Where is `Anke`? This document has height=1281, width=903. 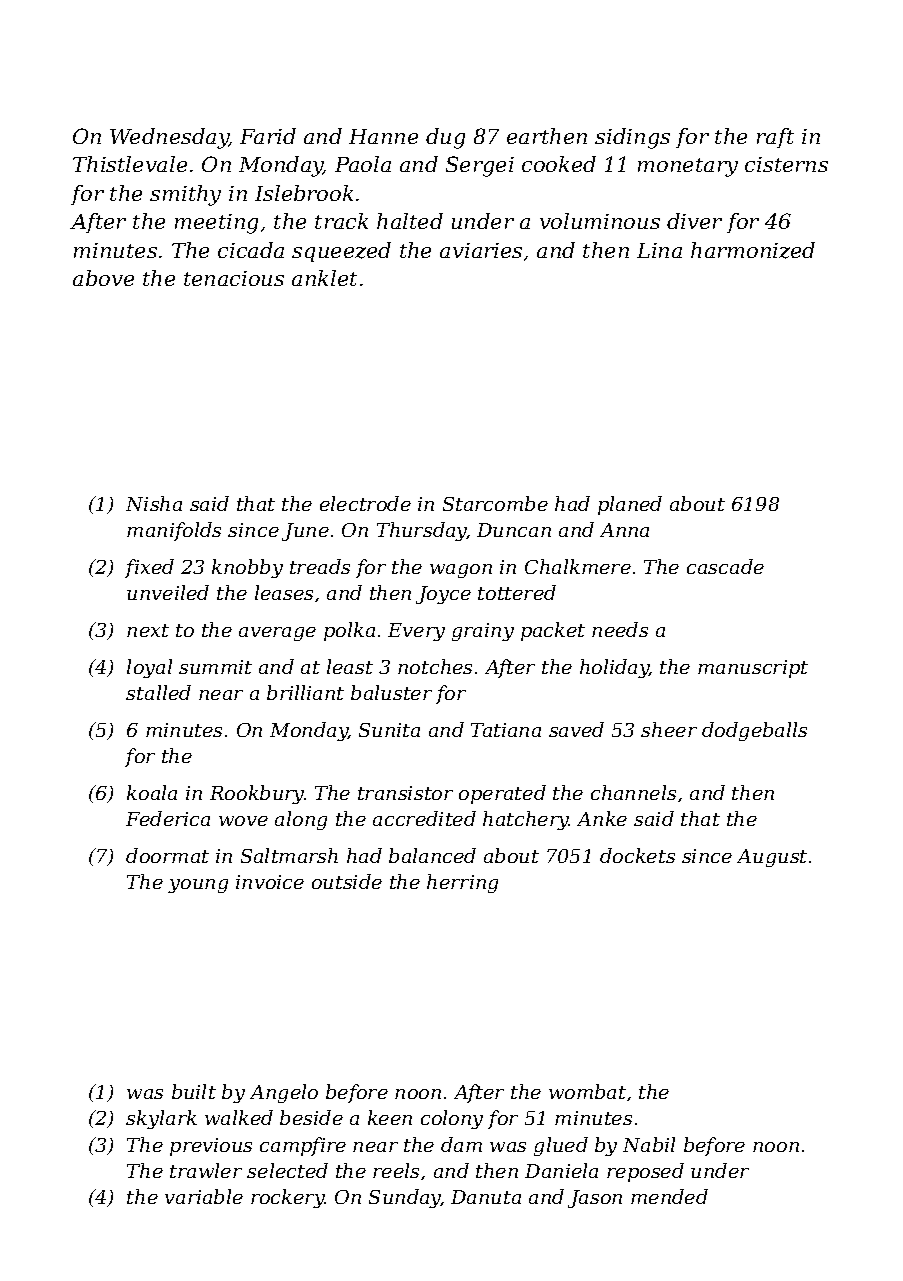 Anke is located at coordinates (602, 818).
